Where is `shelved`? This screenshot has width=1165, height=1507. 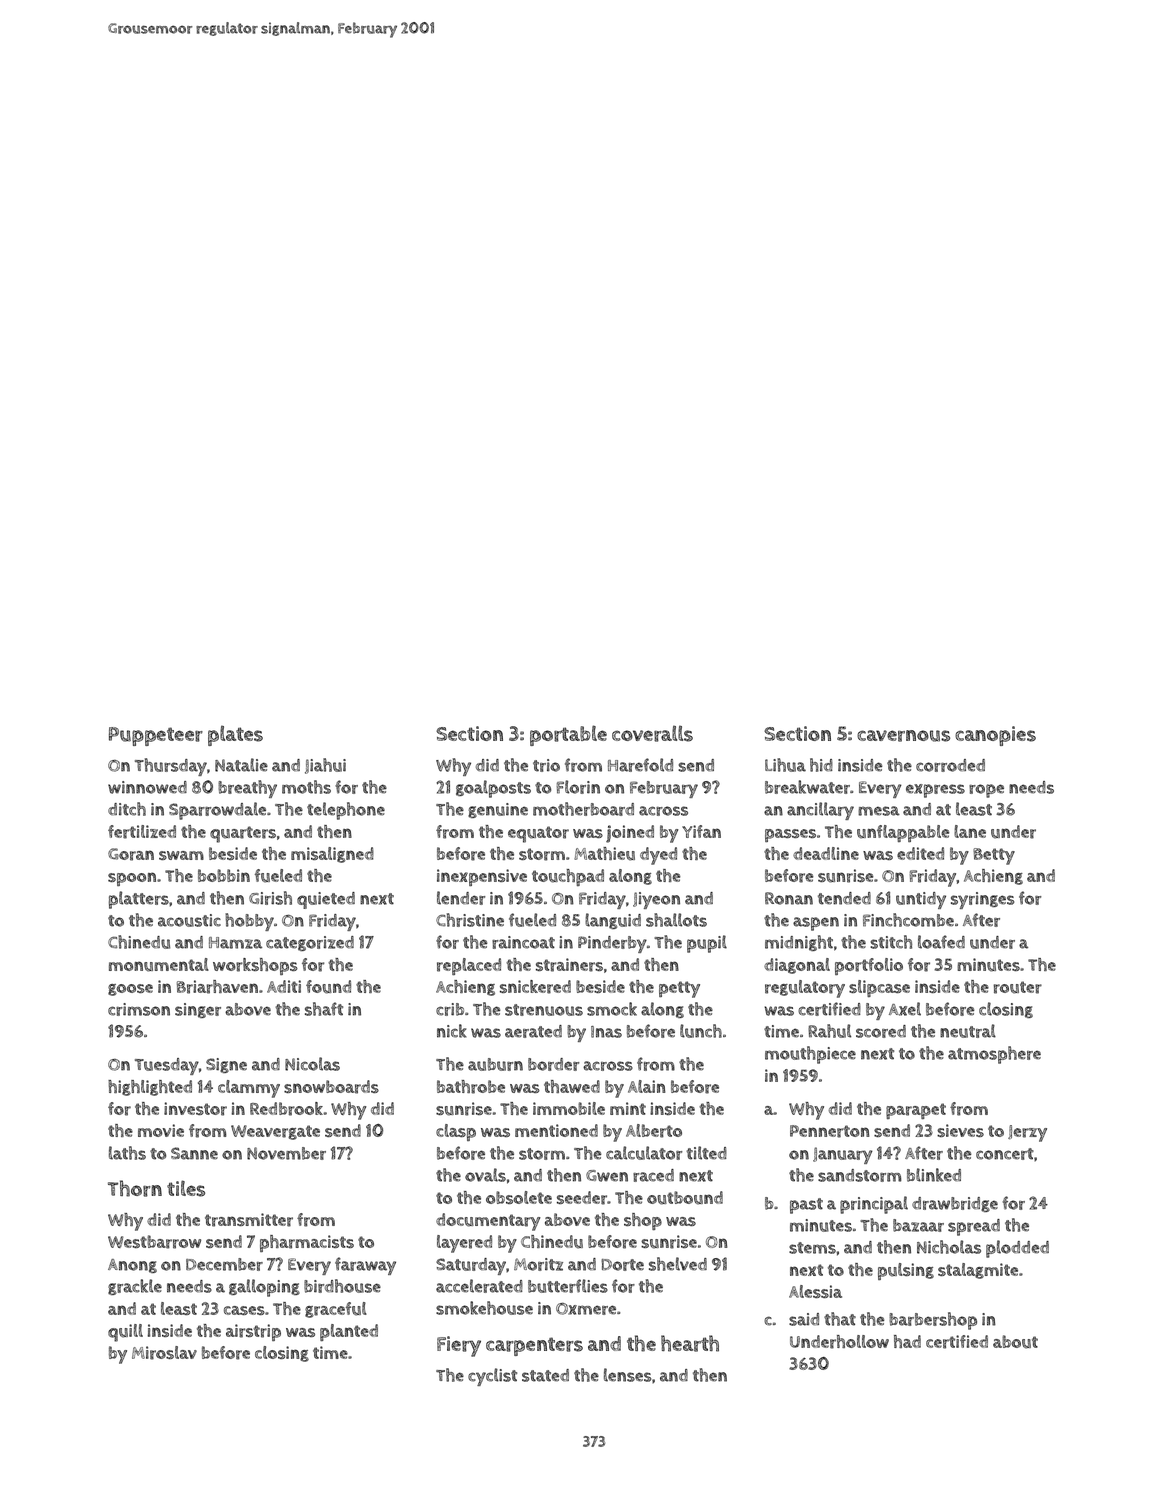
shelved is located at coordinates (678, 1264).
